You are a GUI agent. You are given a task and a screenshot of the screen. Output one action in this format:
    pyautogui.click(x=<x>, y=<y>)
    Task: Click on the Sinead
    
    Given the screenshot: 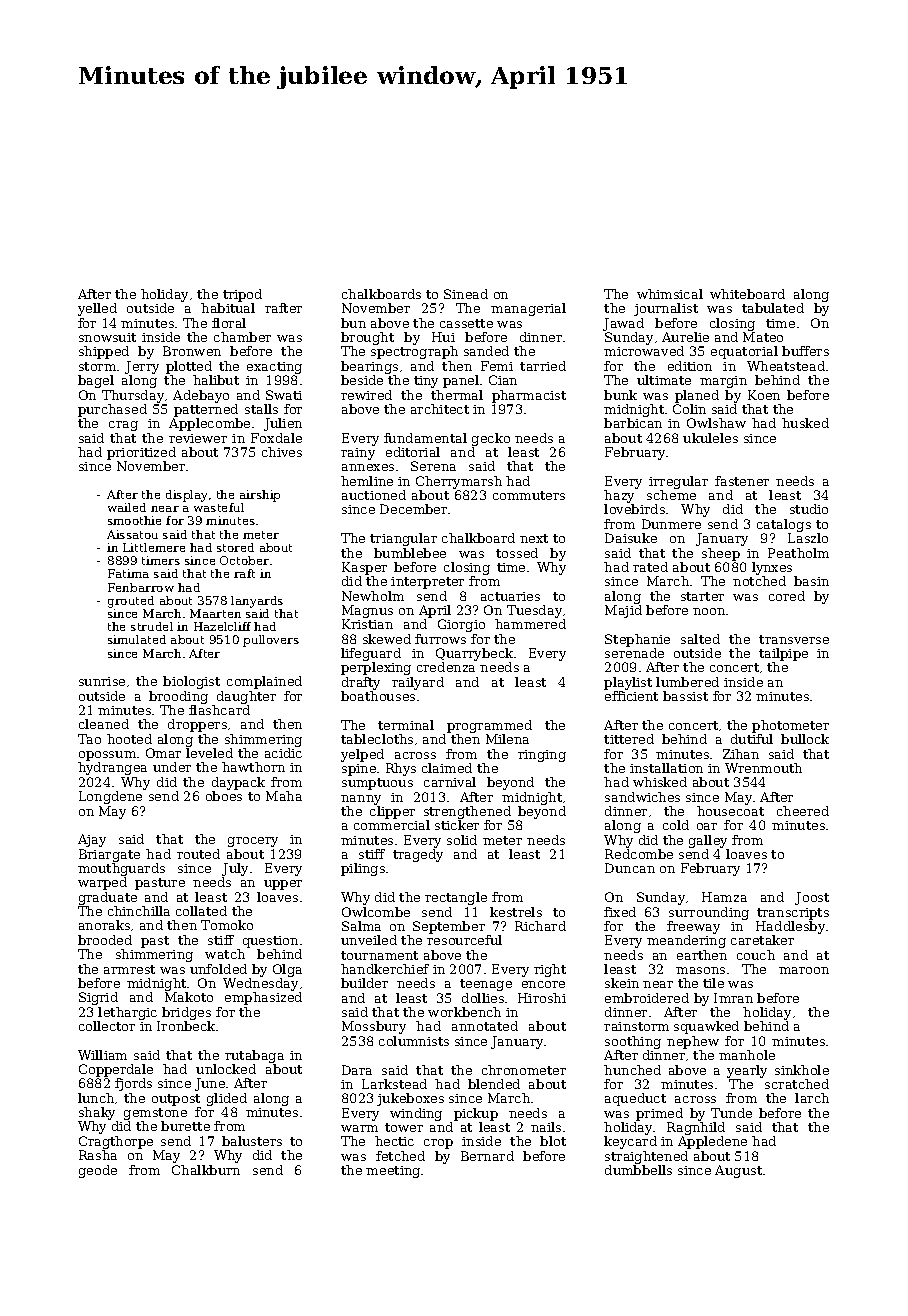 What is the action you would take?
    pyautogui.click(x=466, y=294)
